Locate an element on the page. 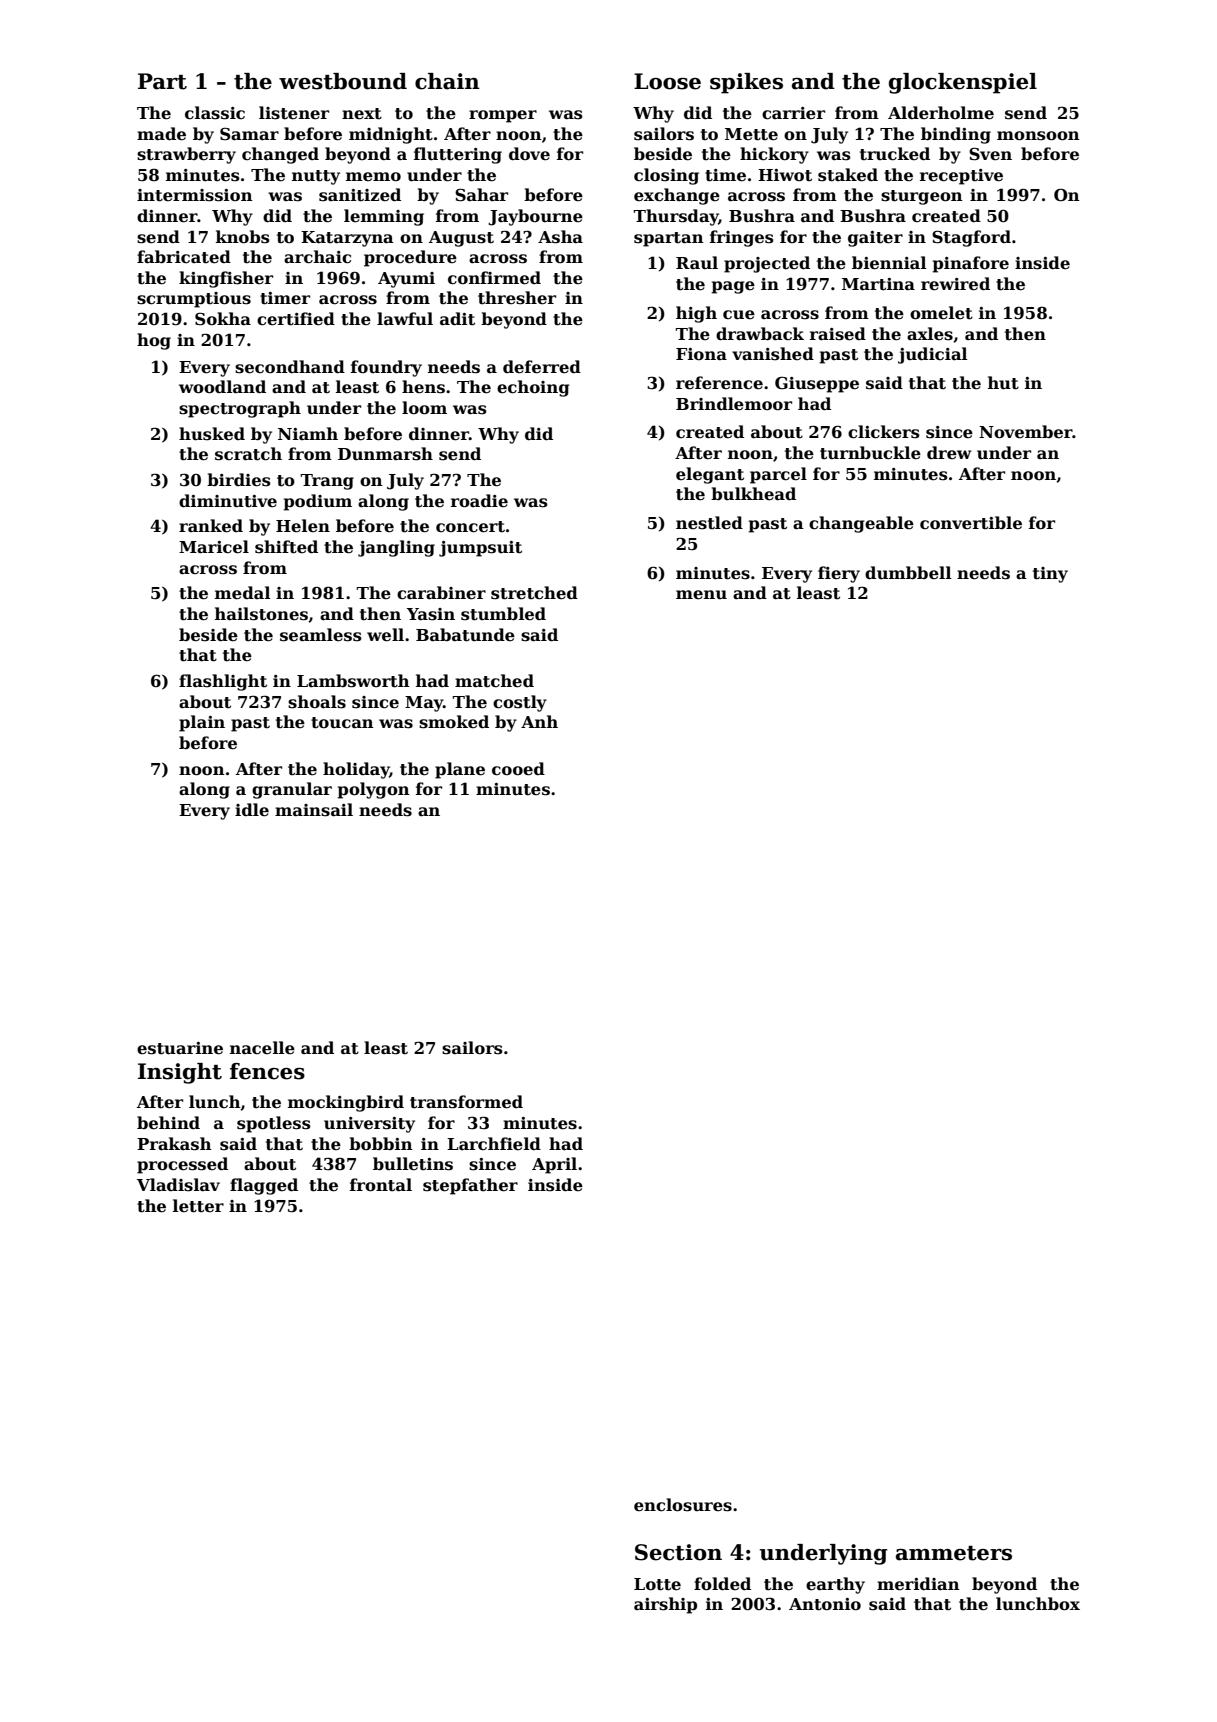 The image size is (1217, 1722). frontal is located at coordinates (381, 1185).
